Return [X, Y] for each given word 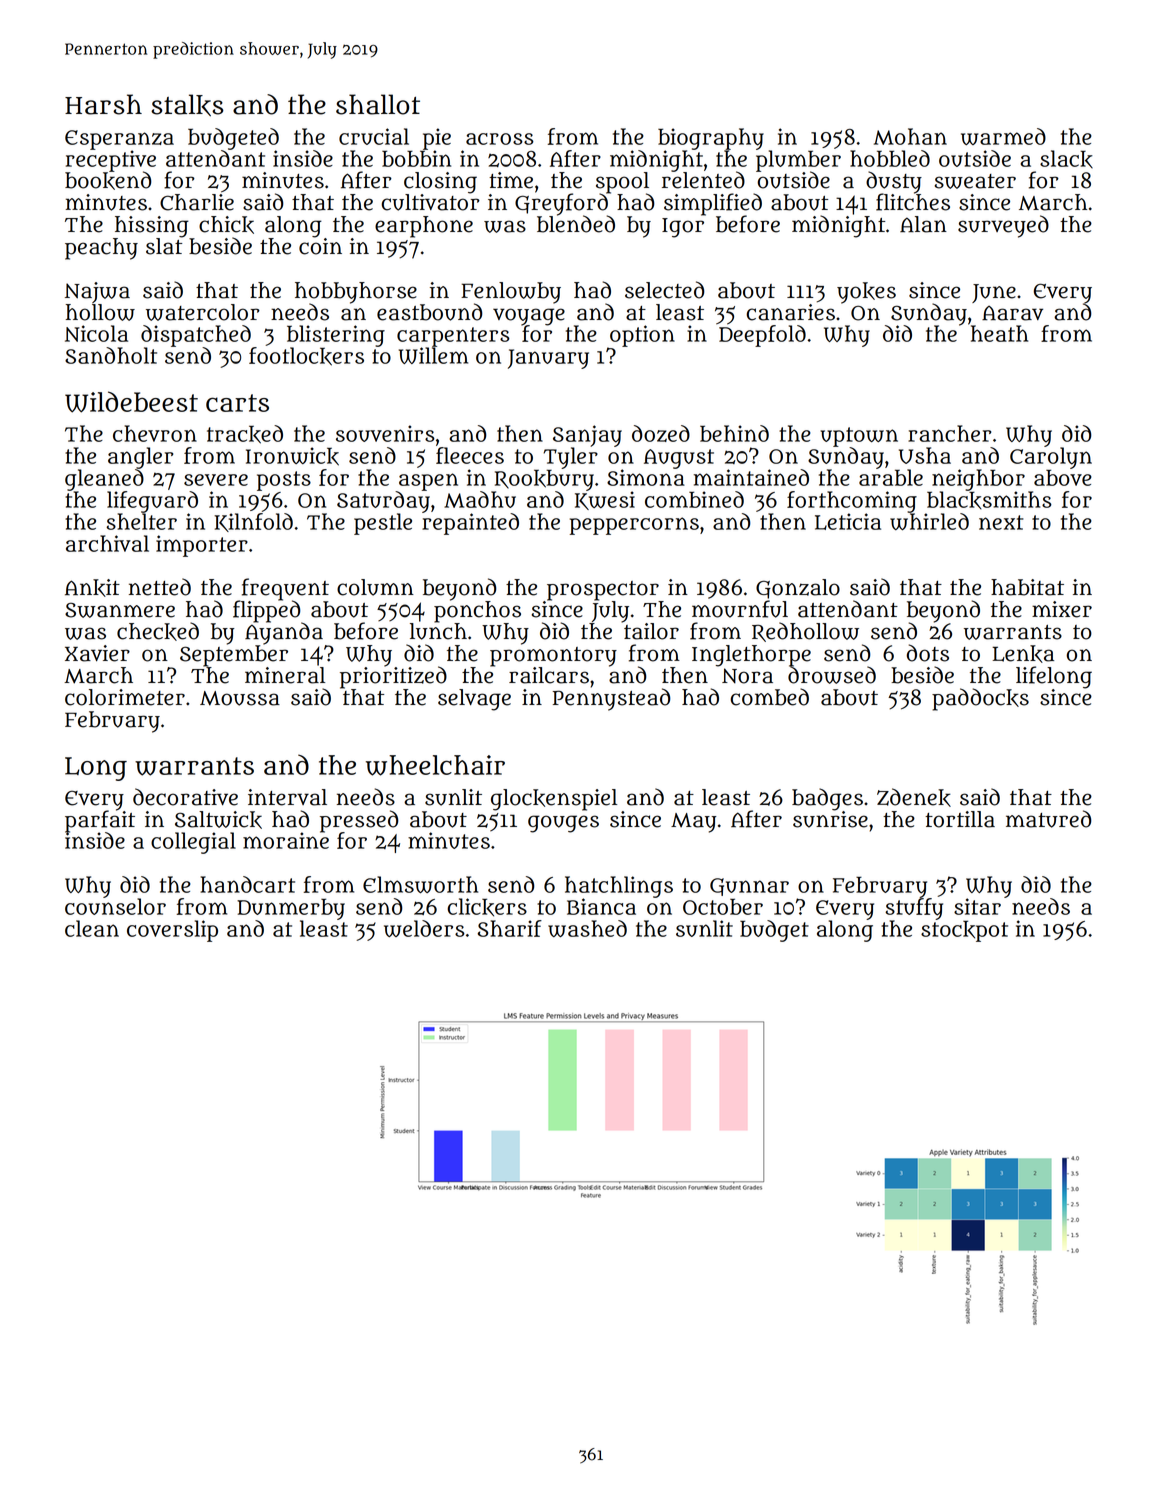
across [500, 139]
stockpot [964, 931]
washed [587, 928]
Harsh [103, 104]
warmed [1003, 136]
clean [92, 928]
